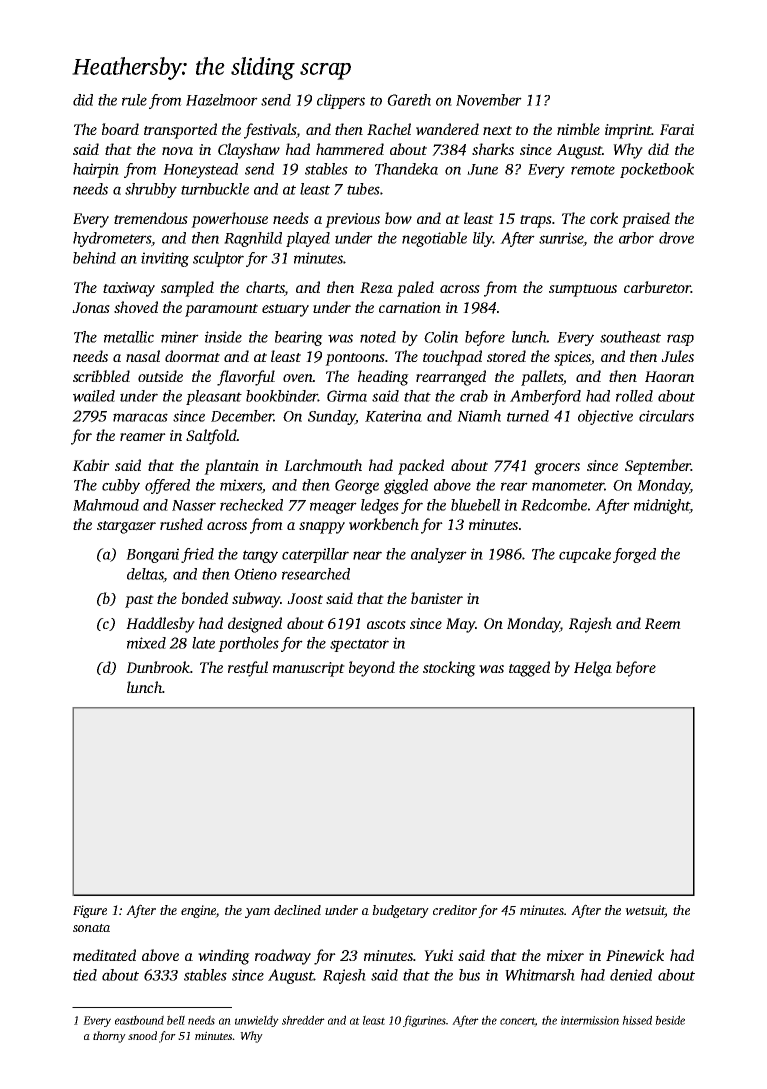 The image size is (767, 1089). What do you see at coordinates (109, 1037) in the screenshot?
I see `thorny` at bounding box center [109, 1037].
